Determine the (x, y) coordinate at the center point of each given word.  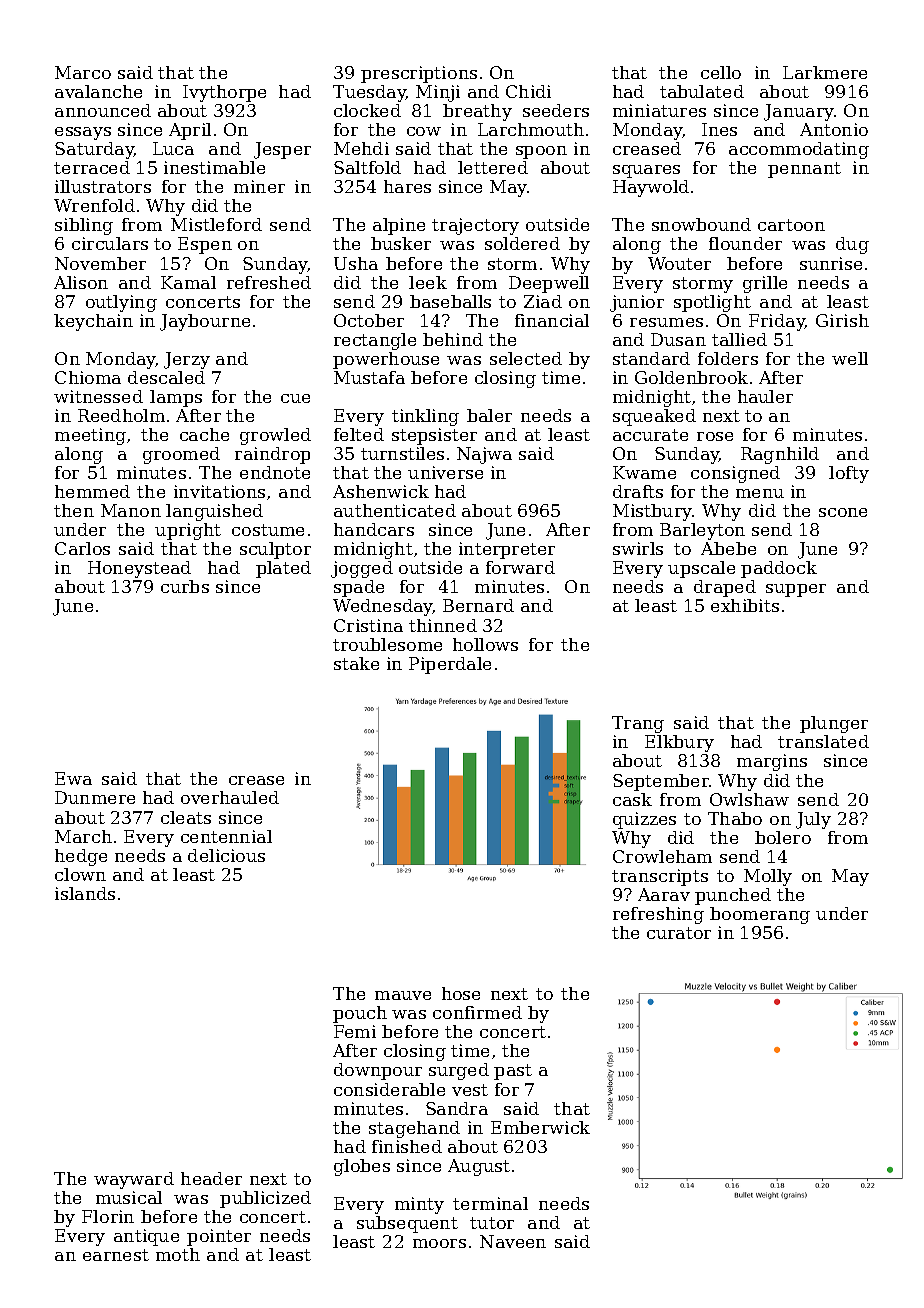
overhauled (230, 797)
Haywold (651, 188)
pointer (219, 1237)
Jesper (282, 150)
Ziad (543, 301)
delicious (226, 855)
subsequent (407, 1224)
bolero (783, 837)
